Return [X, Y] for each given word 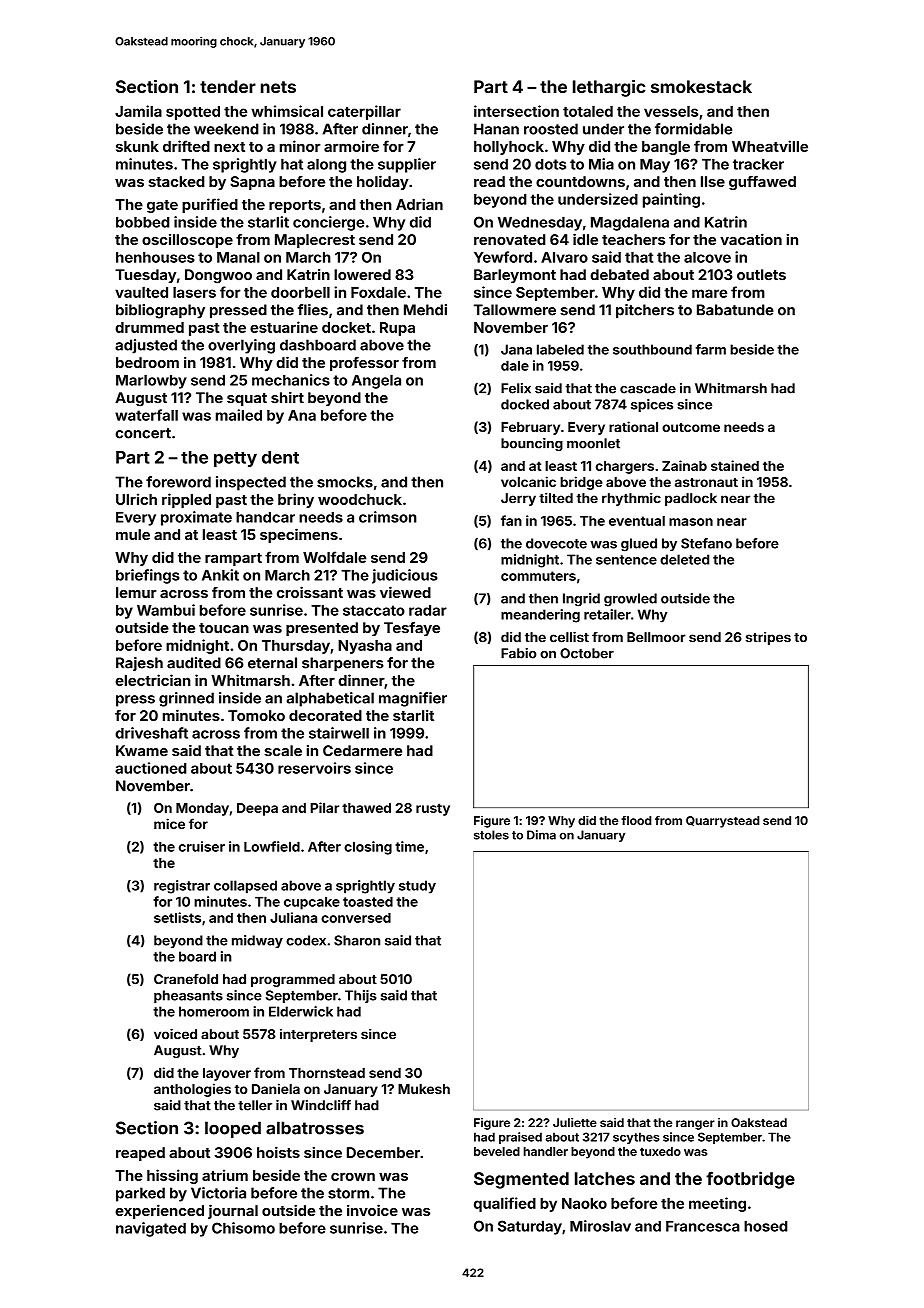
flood [636, 820]
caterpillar [364, 112]
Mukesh [424, 1089]
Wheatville [770, 146]
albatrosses [315, 1128]
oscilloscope [187, 241]
